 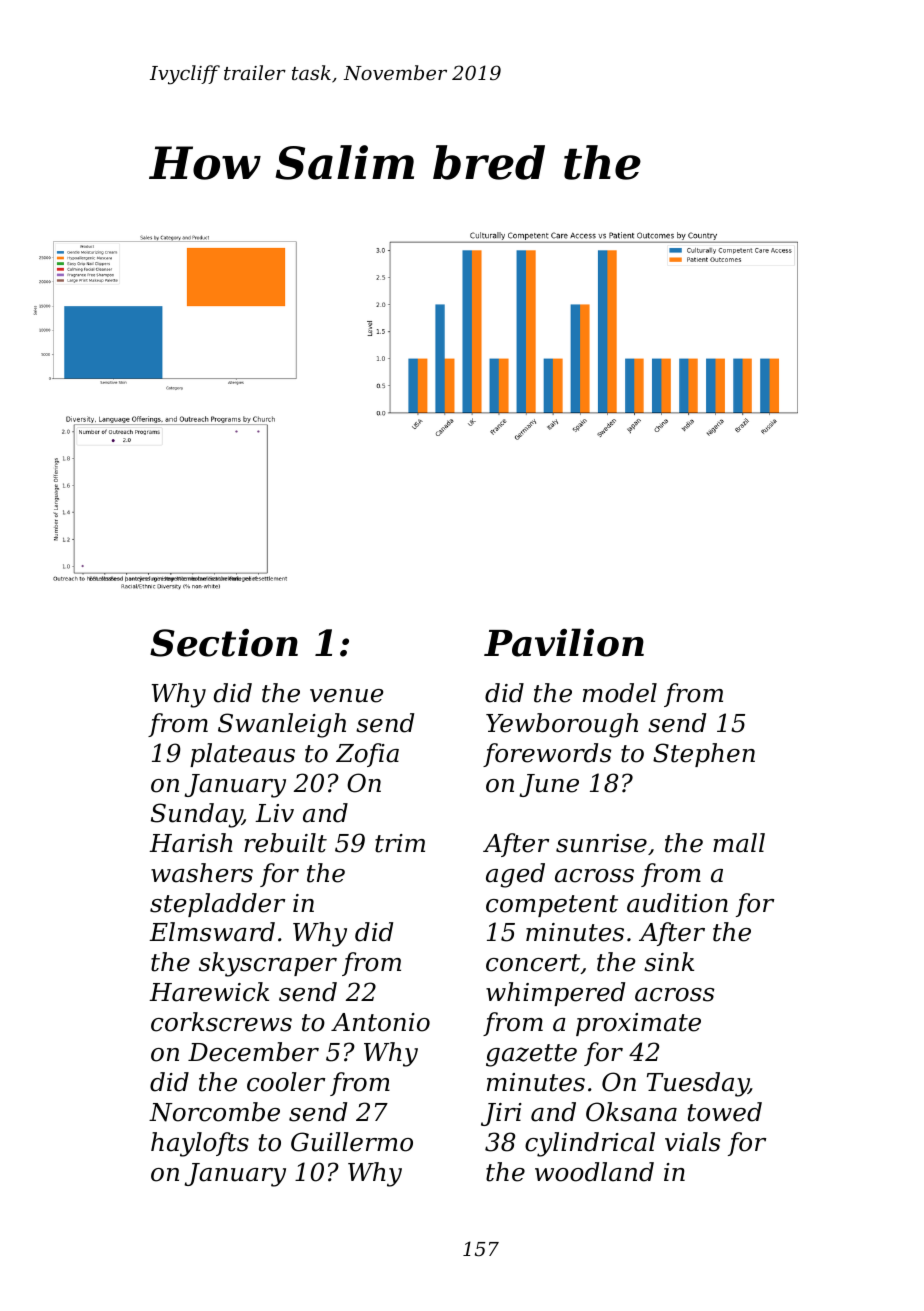 What do you see at coordinates (224, 643) in the image?
I see `Section` at bounding box center [224, 643].
